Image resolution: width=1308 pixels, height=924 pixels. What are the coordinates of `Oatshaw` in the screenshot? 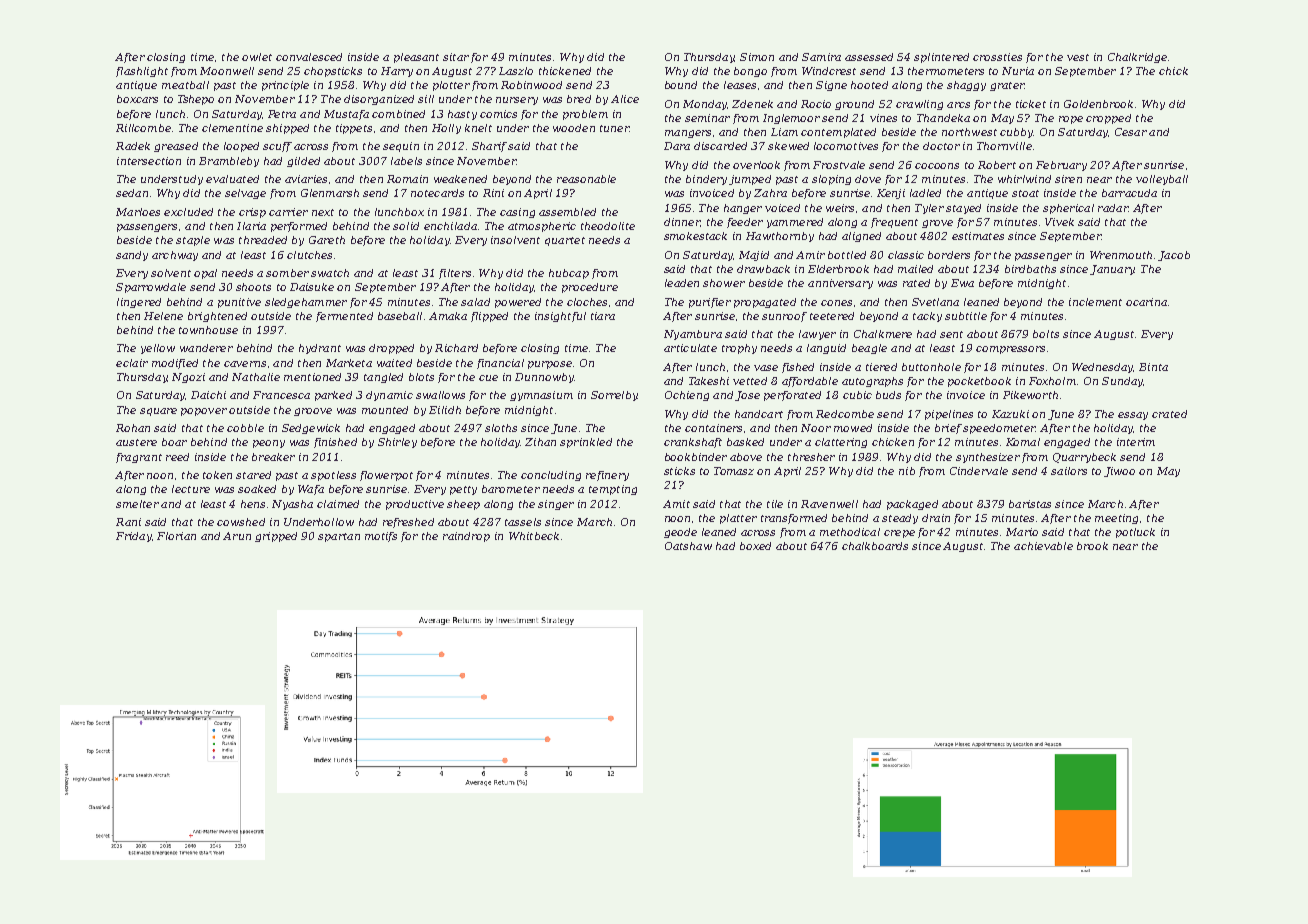 It's located at (688, 546).
